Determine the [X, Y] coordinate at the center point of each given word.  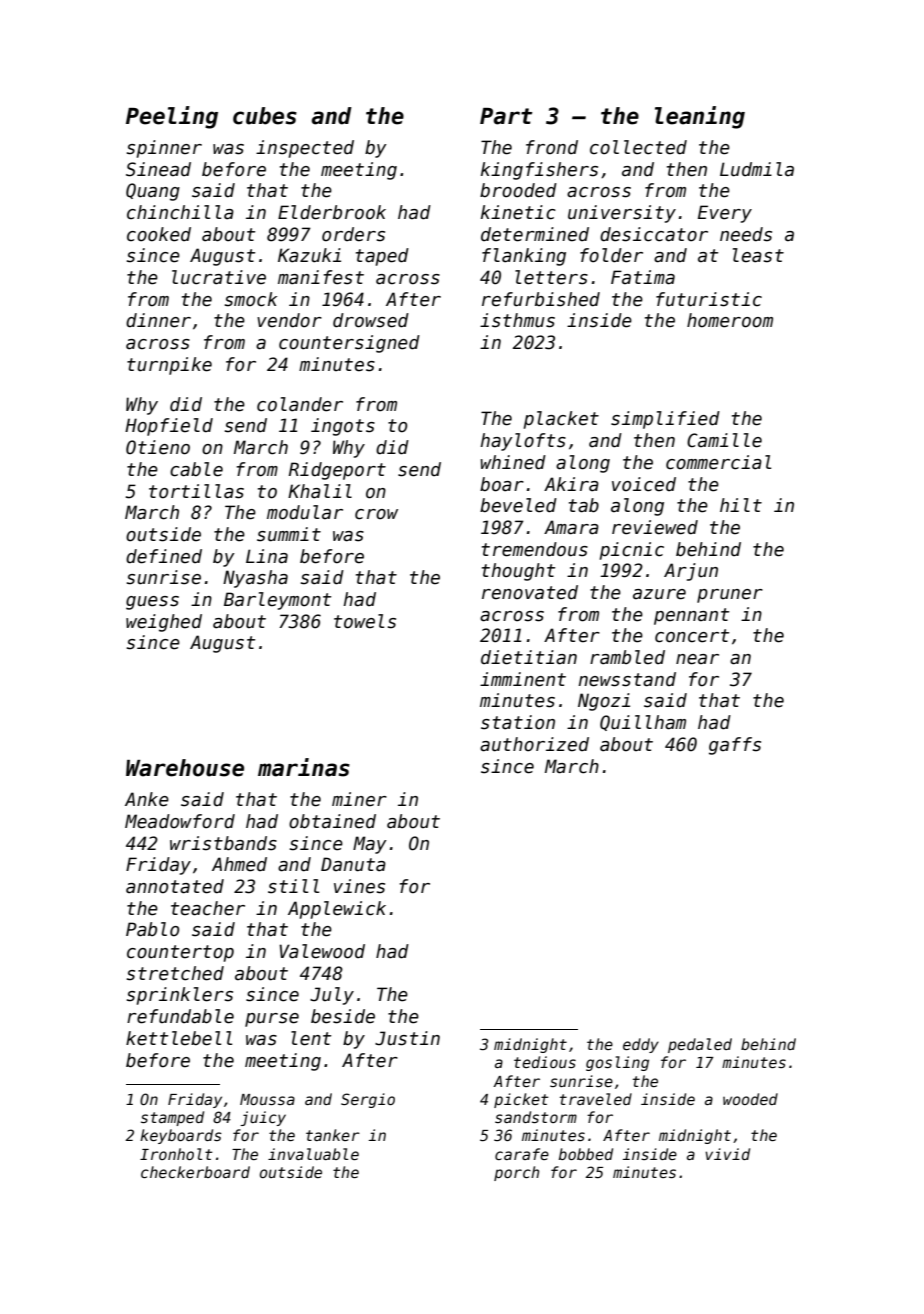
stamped [172, 1118]
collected [638, 147]
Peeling [172, 117]
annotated [175, 886]
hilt [741, 505]
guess [152, 603]
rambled [627, 657]
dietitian [529, 657]
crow [376, 514]
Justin [407, 1038]
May [370, 845]
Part [506, 116]
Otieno [158, 447]
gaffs [735, 746]
